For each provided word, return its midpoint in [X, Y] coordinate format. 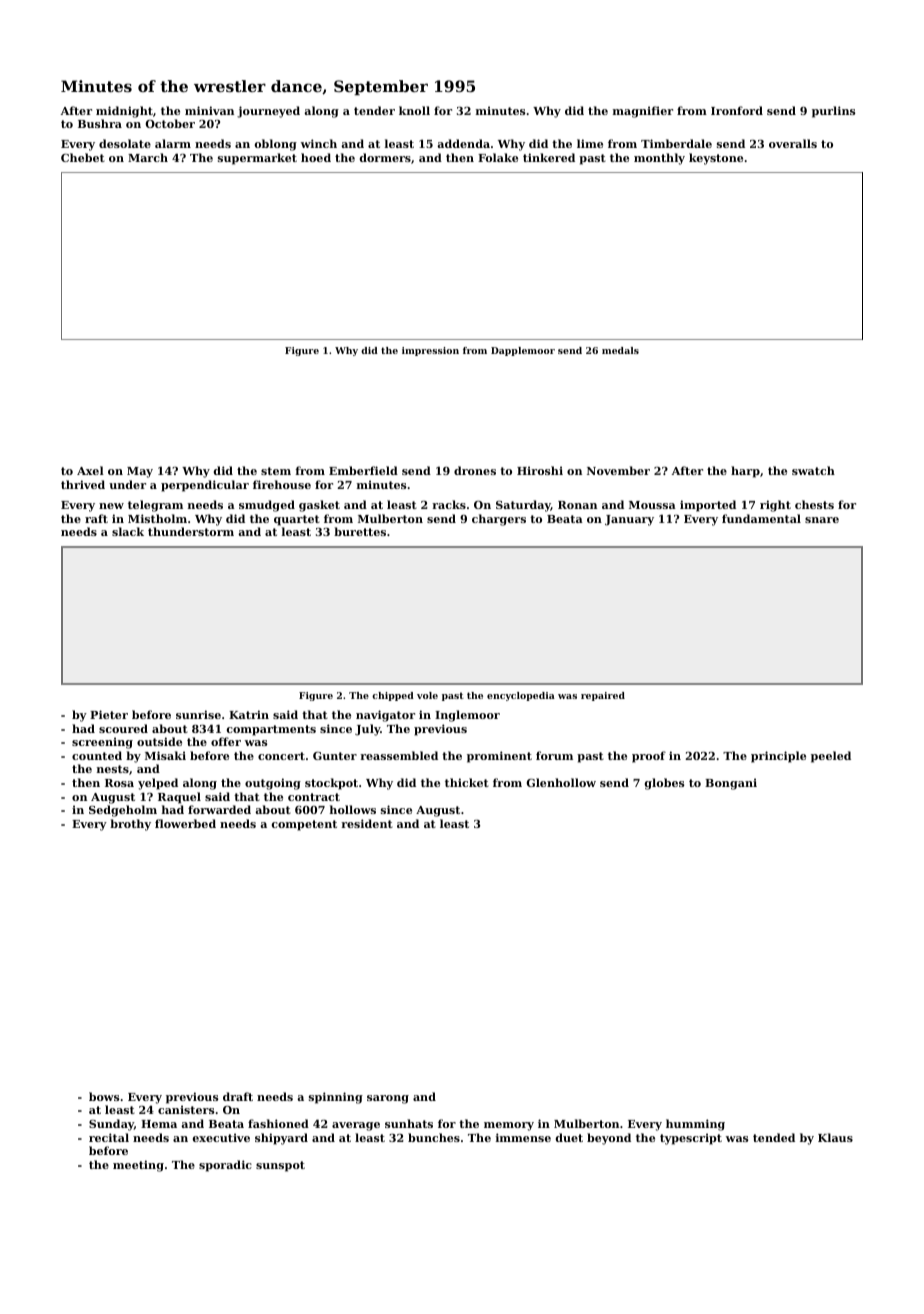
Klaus [835, 1137]
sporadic [225, 1166]
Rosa [119, 783]
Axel [90, 470]
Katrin [249, 714]
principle [778, 757]
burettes [360, 531]
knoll [414, 110]
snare [822, 520]
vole [427, 695]
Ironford [737, 110]
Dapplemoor [523, 351]
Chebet [83, 157]
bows [104, 1096]
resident [367, 823]
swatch [813, 470]
